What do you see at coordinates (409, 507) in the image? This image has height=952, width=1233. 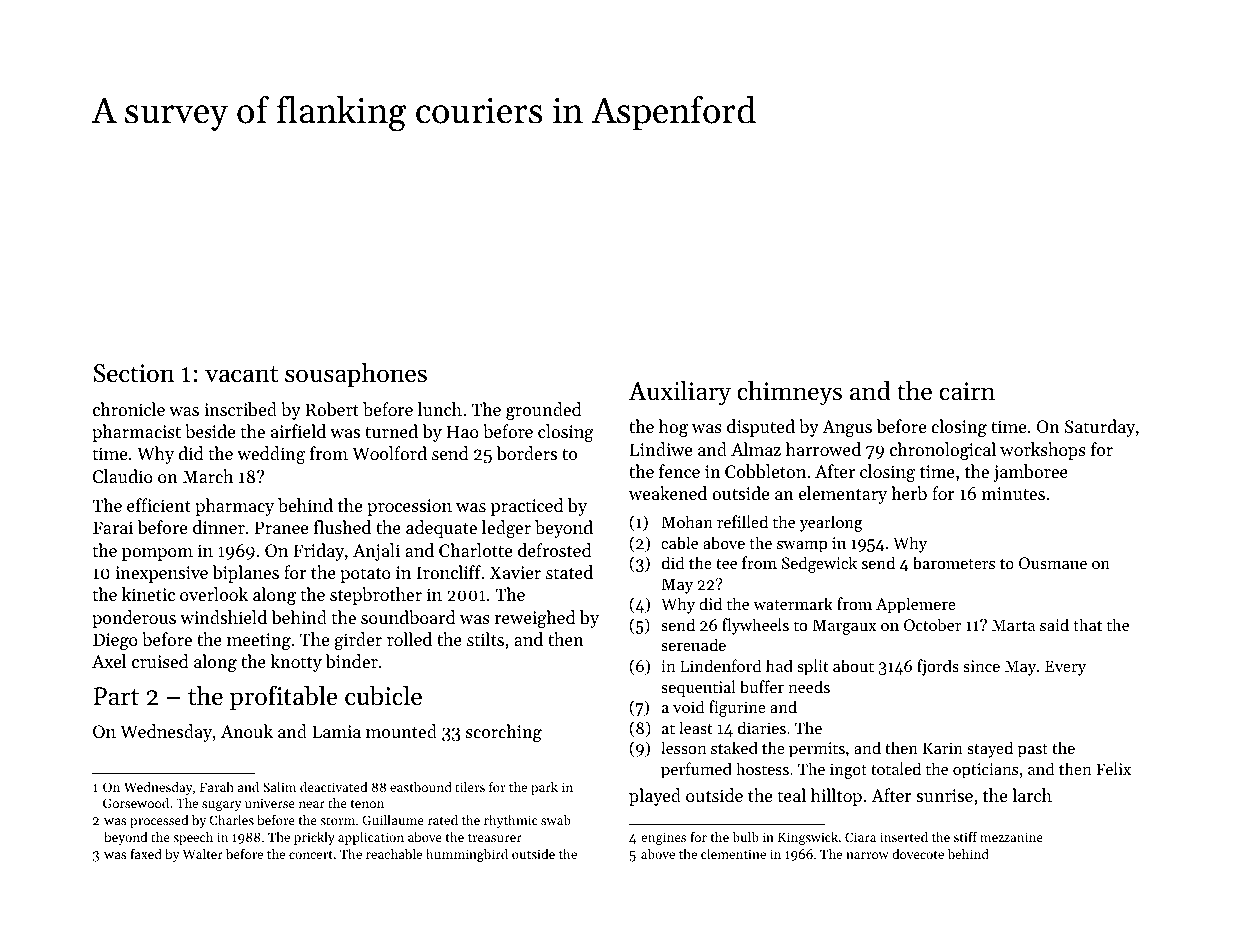 I see `procession` at bounding box center [409, 507].
